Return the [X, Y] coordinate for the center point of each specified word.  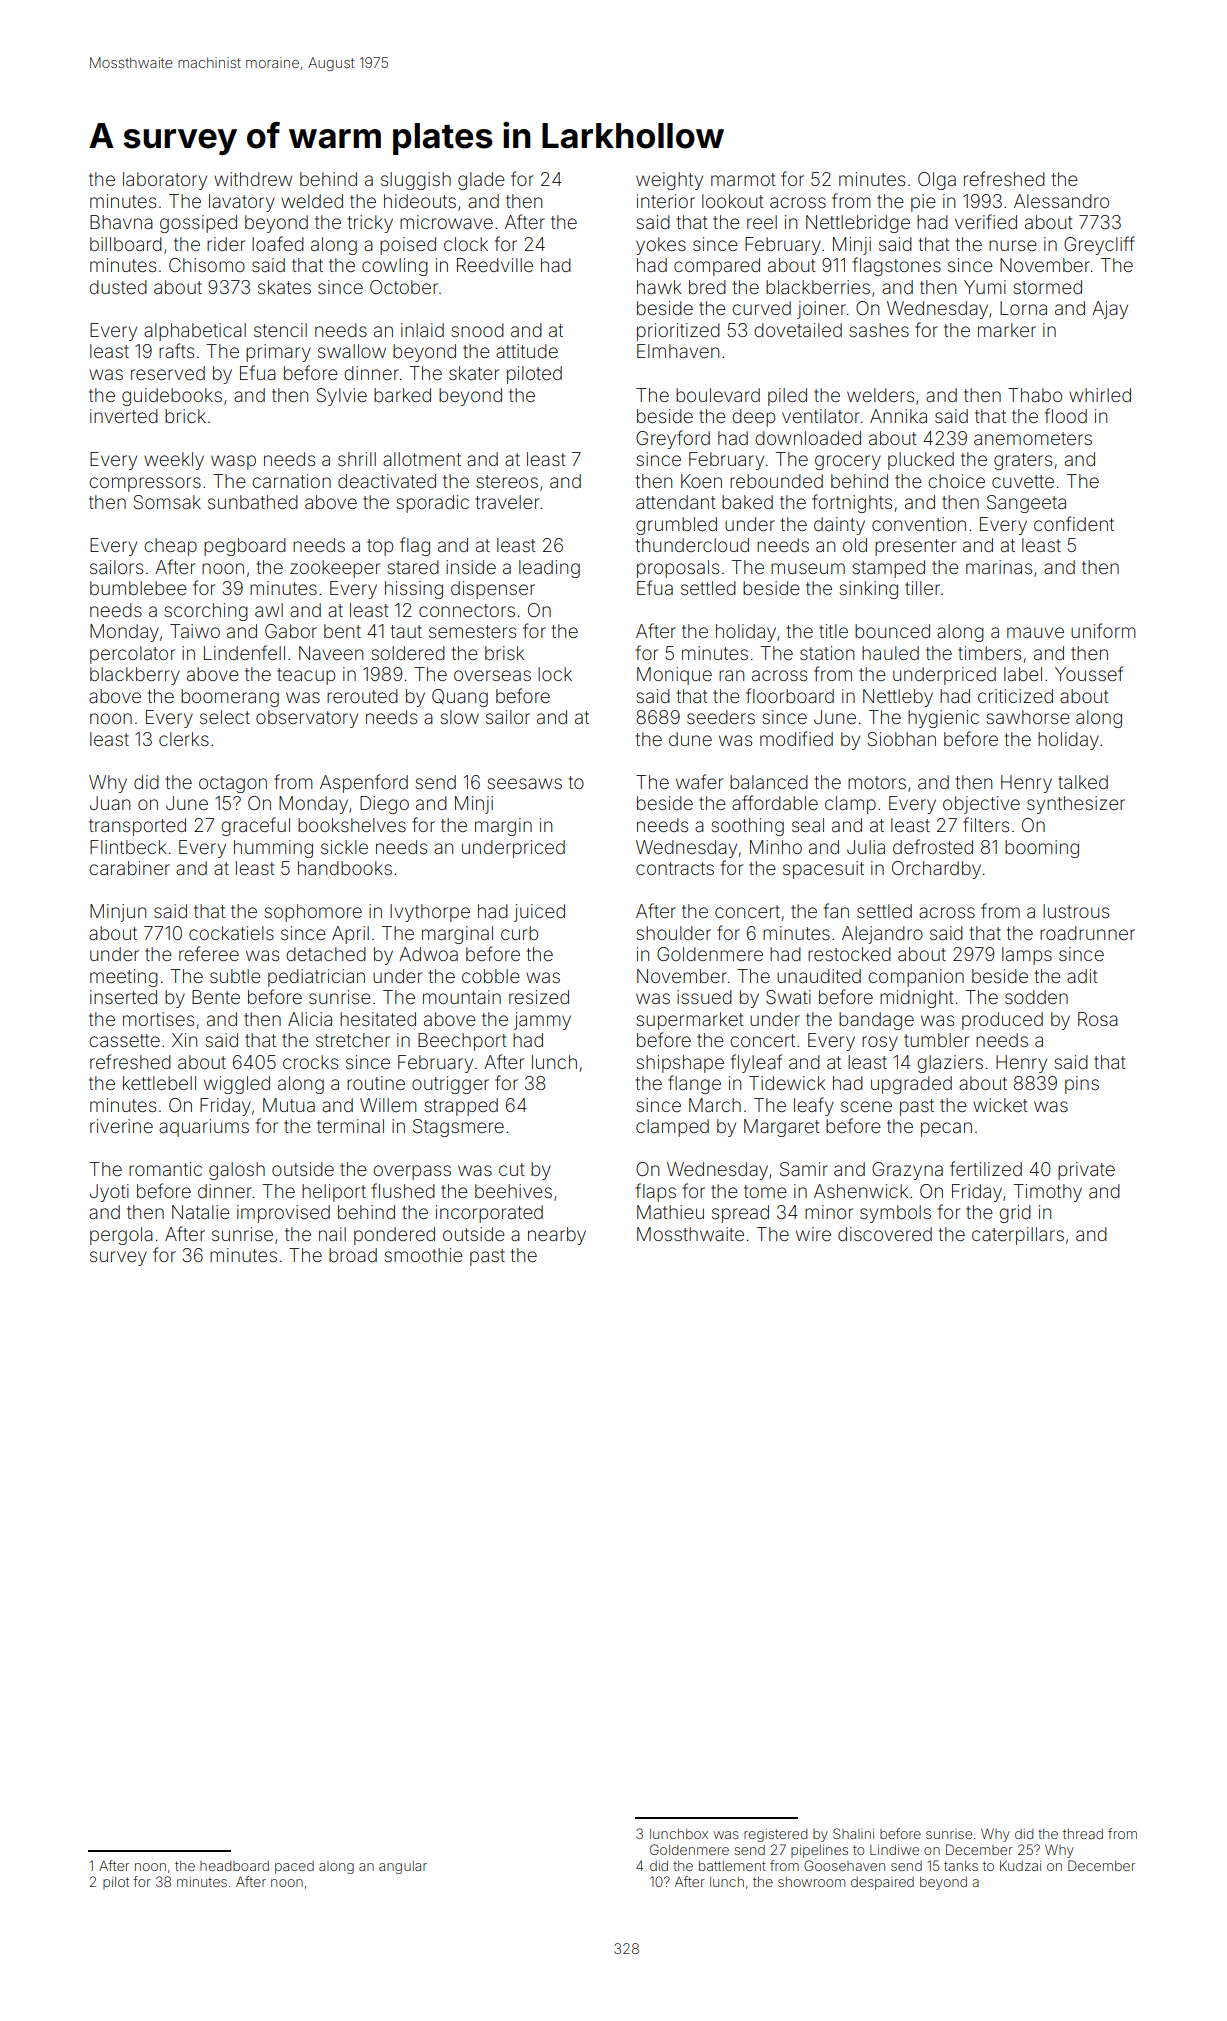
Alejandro [882, 935]
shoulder [674, 933]
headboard [234, 1866]
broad [353, 1255]
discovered [885, 1234]
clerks [184, 739]
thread [1083, 1834]
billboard [126, 244]
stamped [889, 569]
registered [775, 1835]
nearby [557, 1236]
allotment [422, 459]
